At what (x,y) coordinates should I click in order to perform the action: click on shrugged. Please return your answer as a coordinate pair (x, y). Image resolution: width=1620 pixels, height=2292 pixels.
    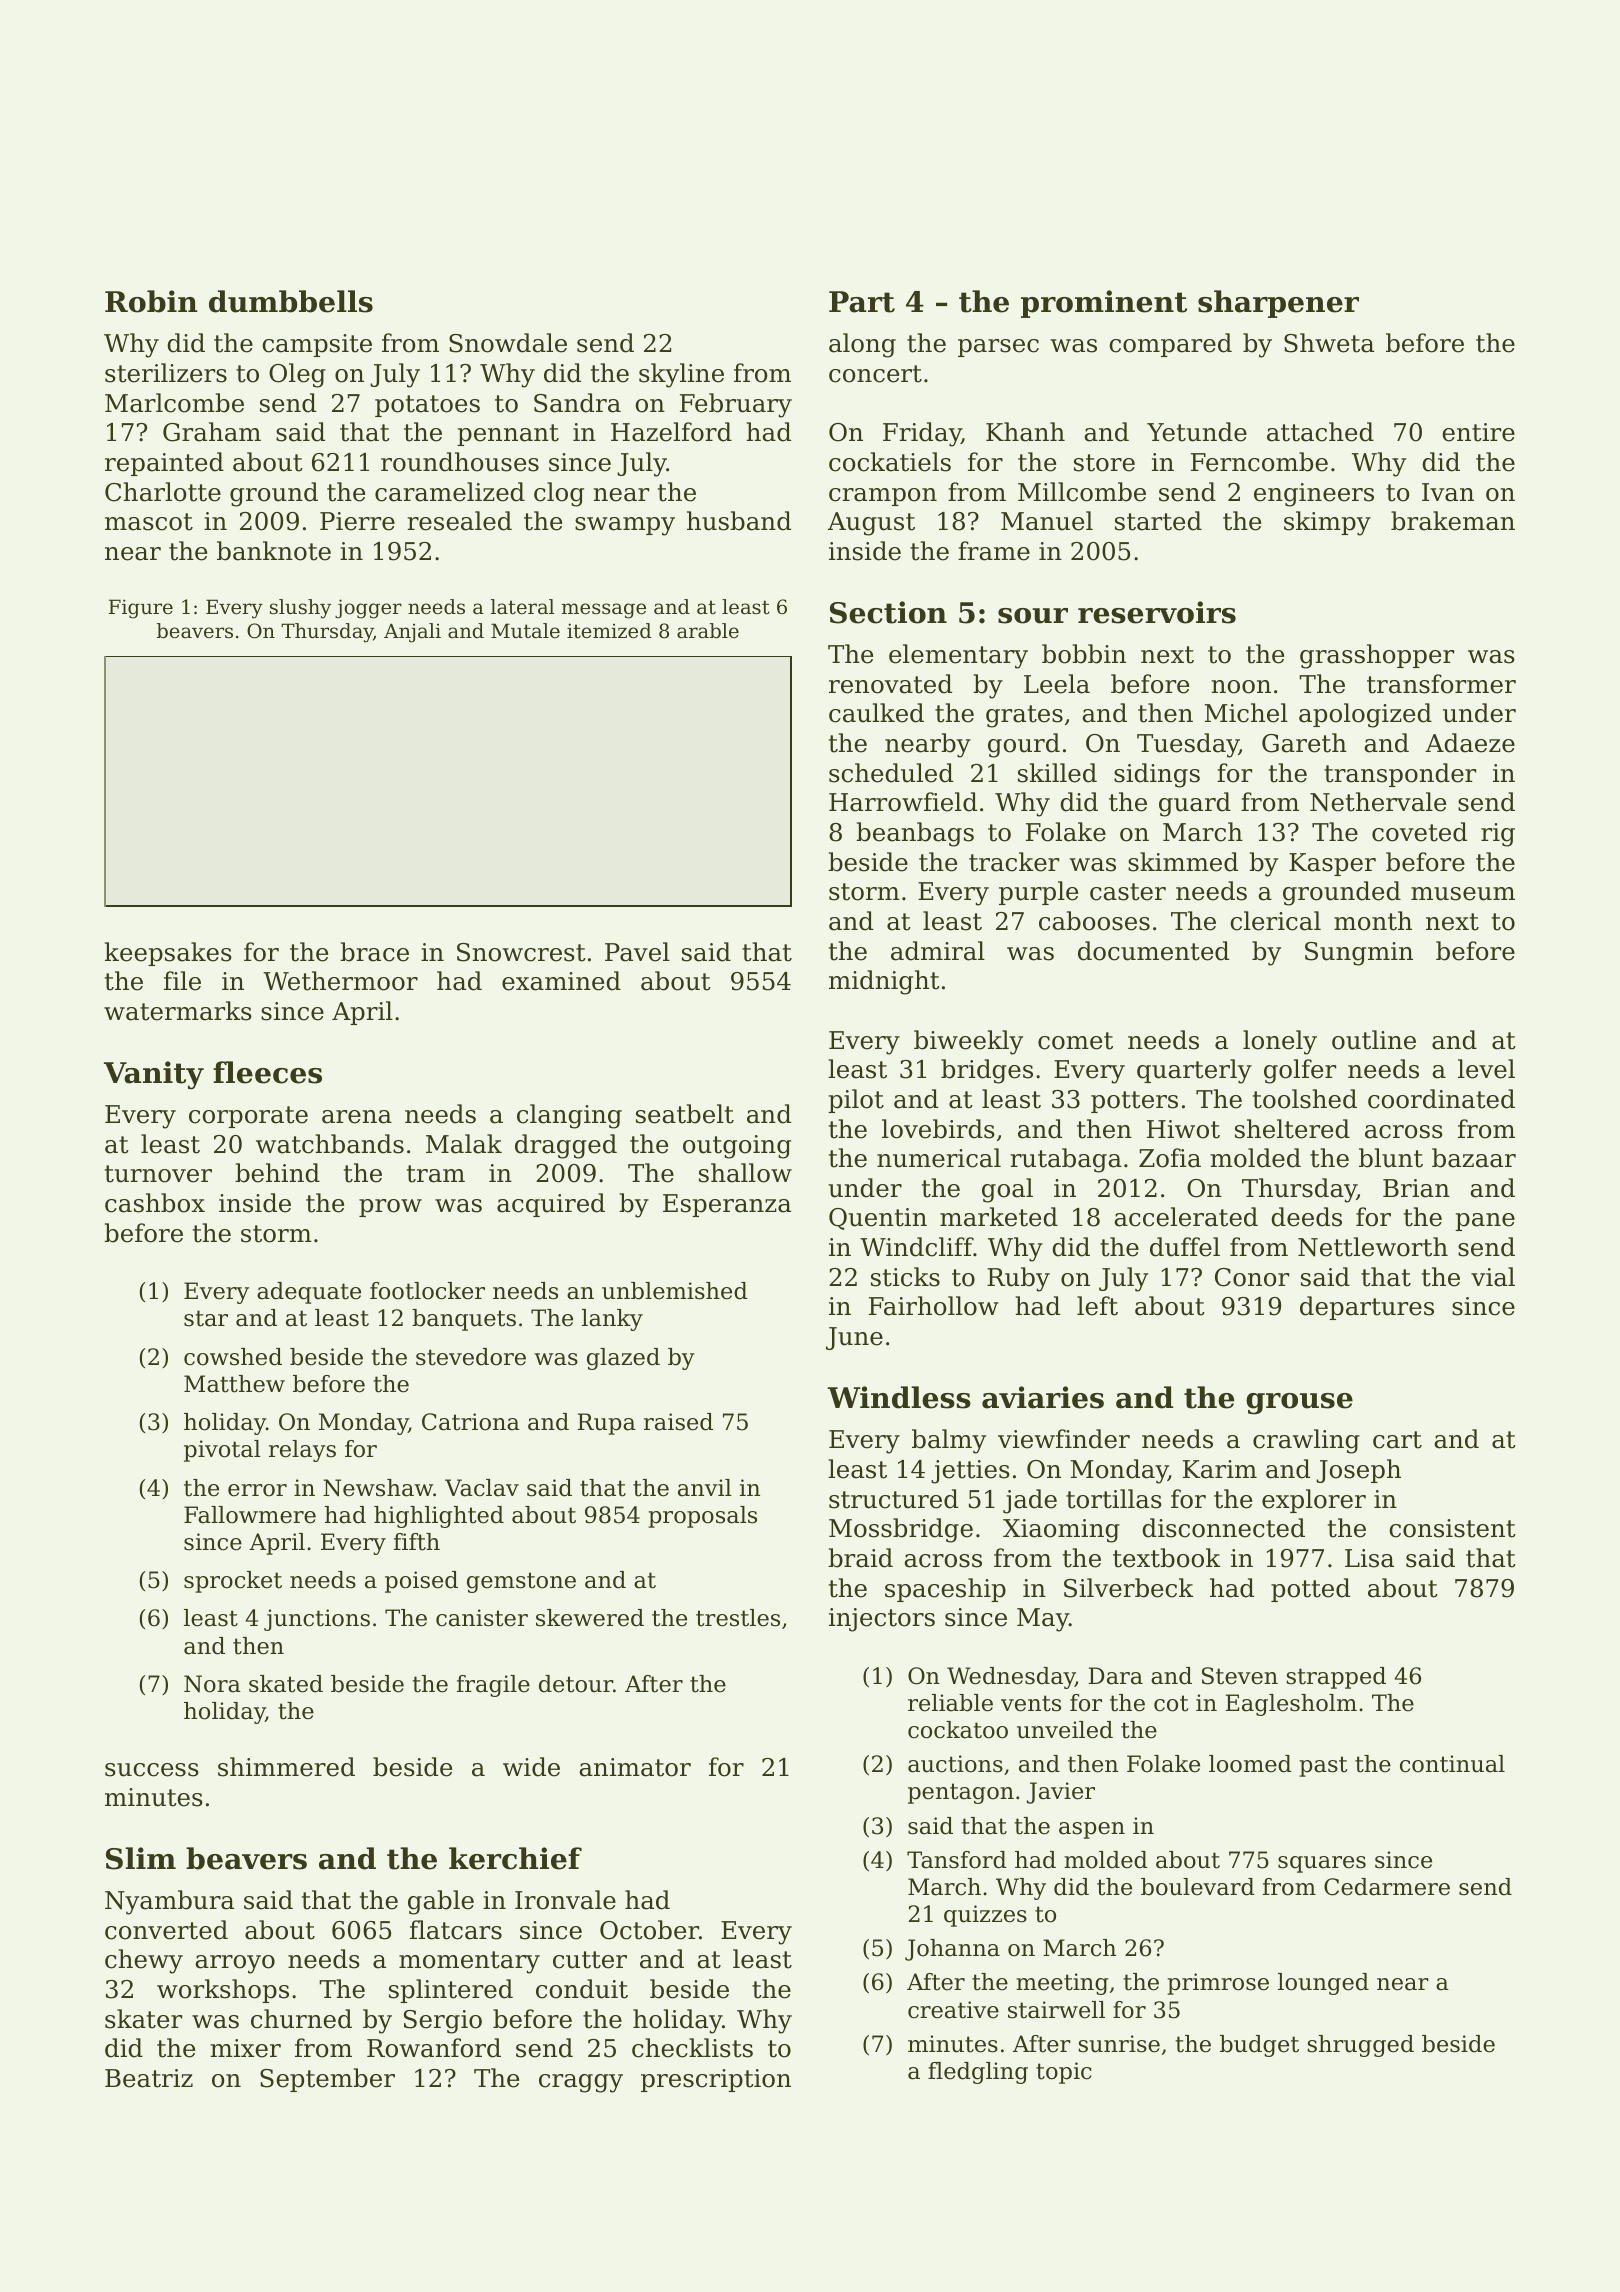
    Looking at the image, I should click on (1361, 2046).
